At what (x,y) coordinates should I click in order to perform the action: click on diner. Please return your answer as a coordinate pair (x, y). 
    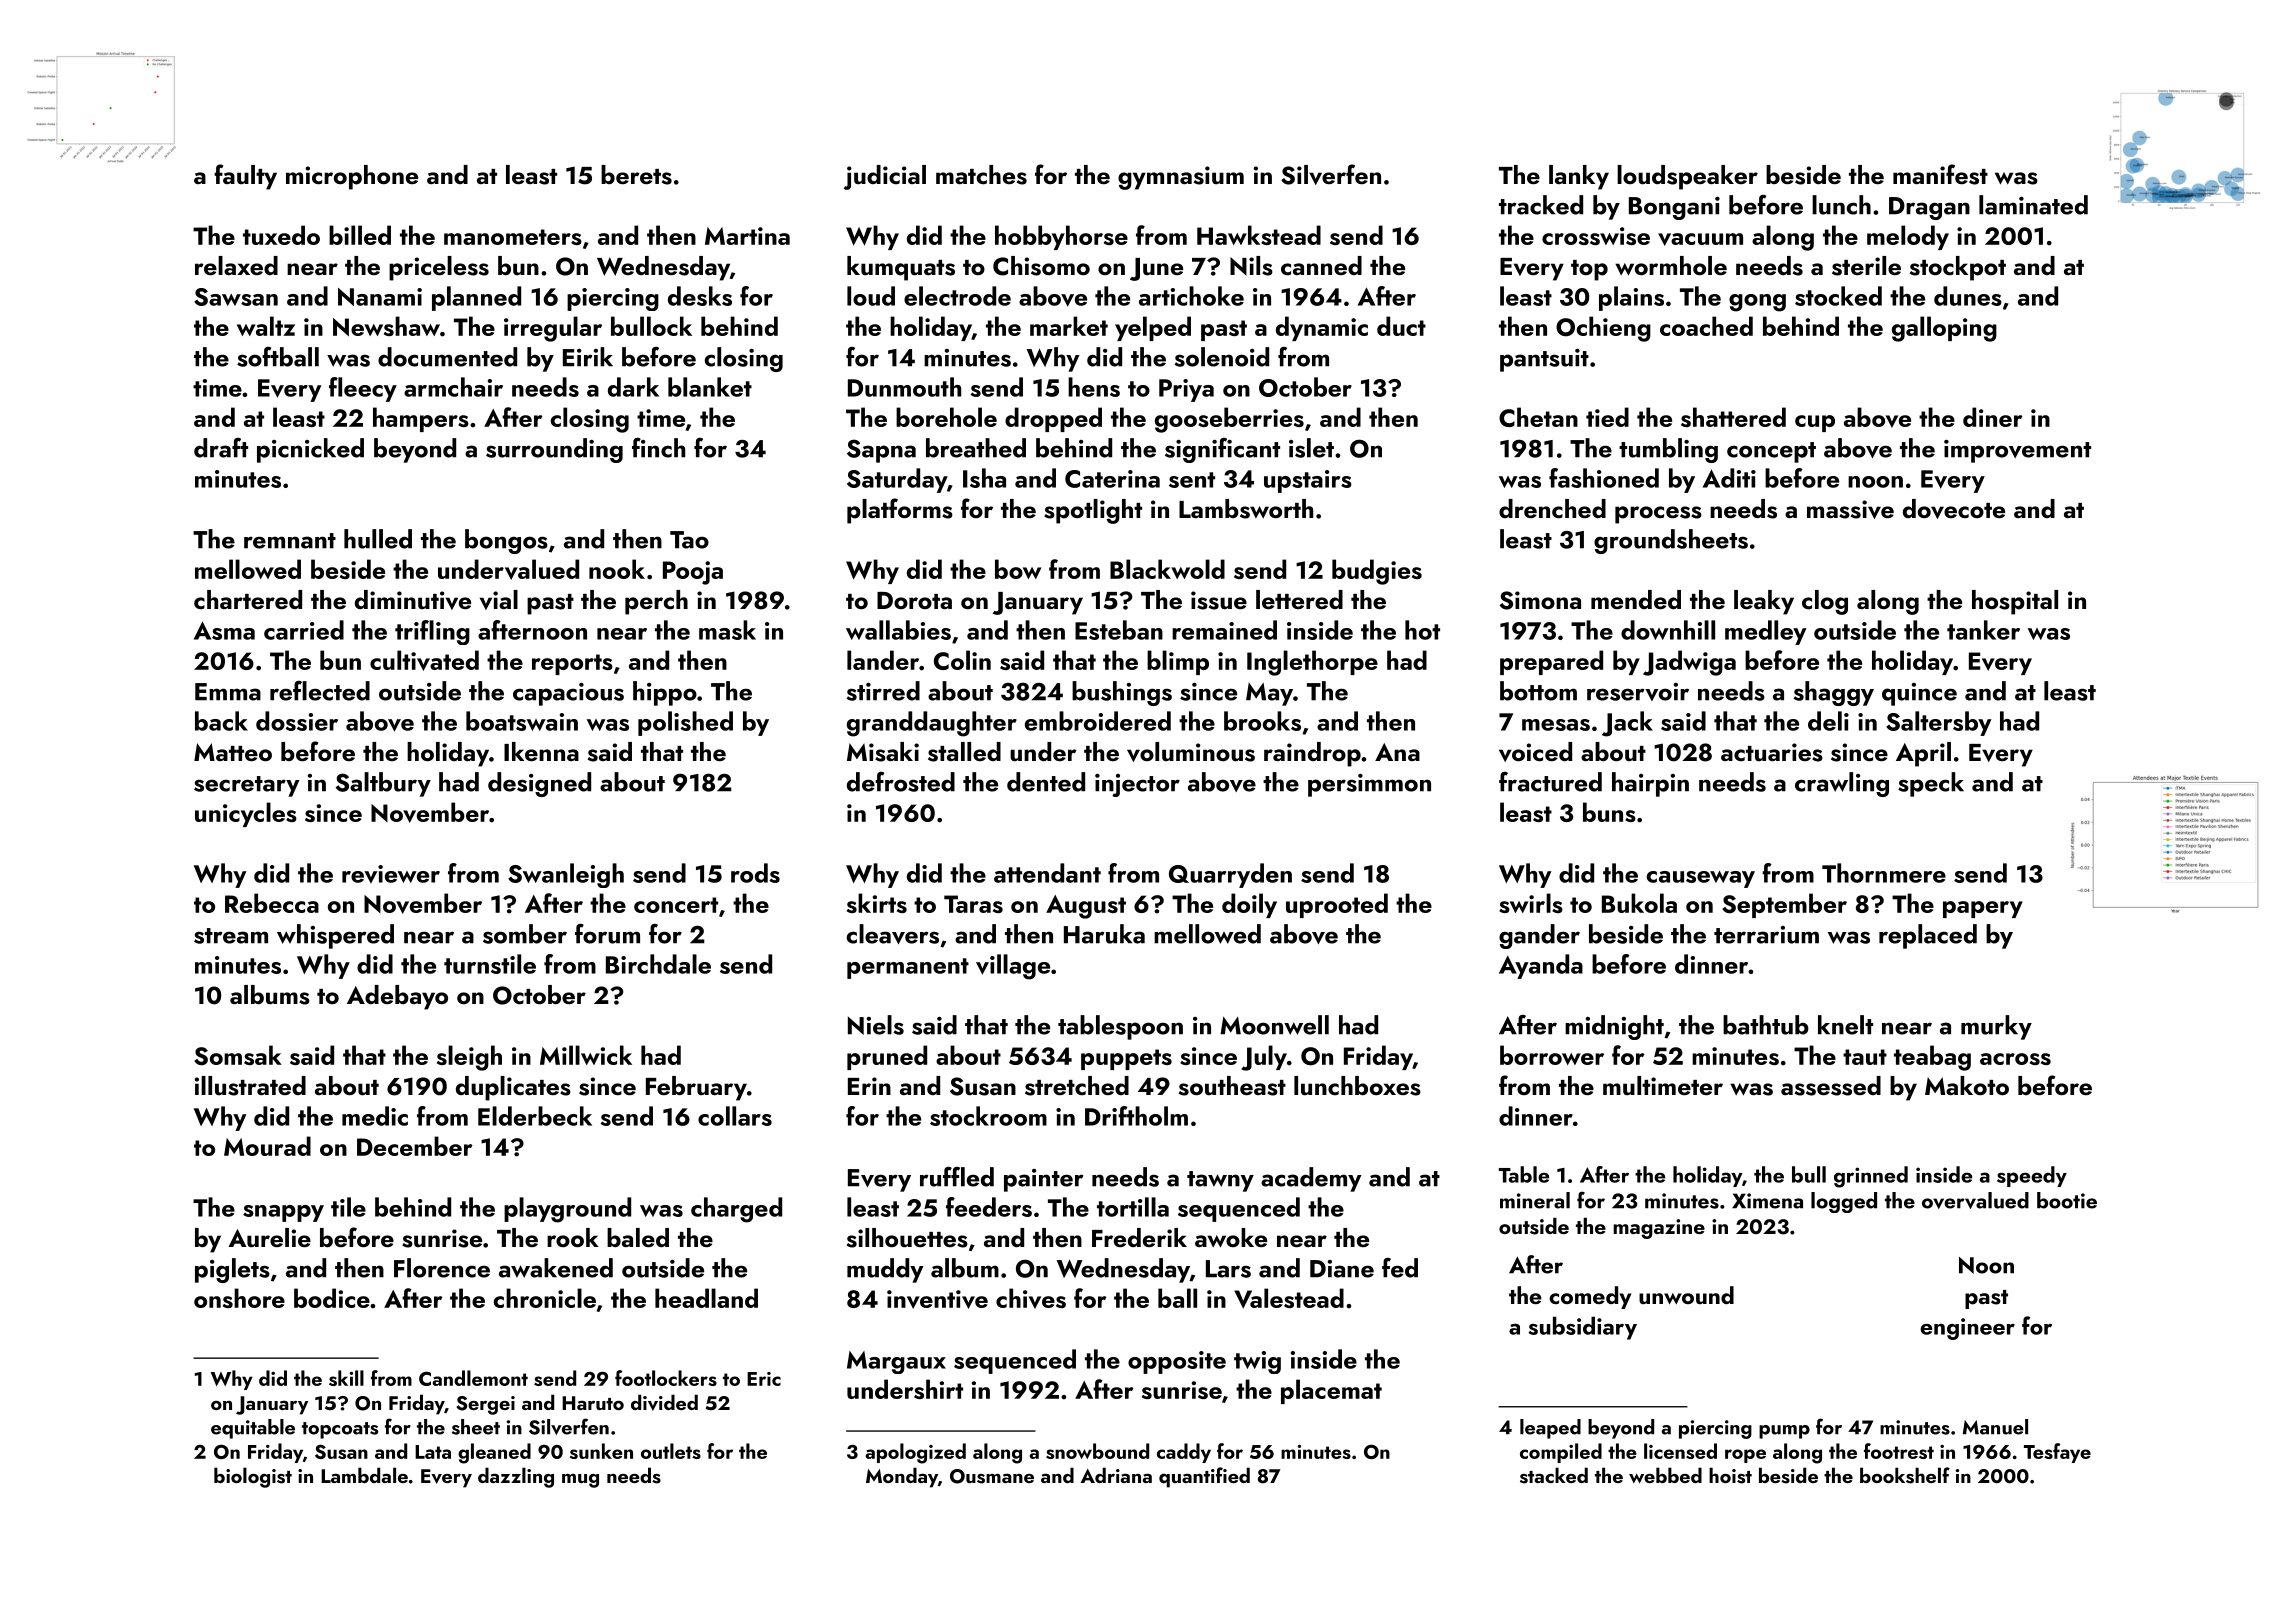
    Looking at the image, I should click on (1993, 417).
